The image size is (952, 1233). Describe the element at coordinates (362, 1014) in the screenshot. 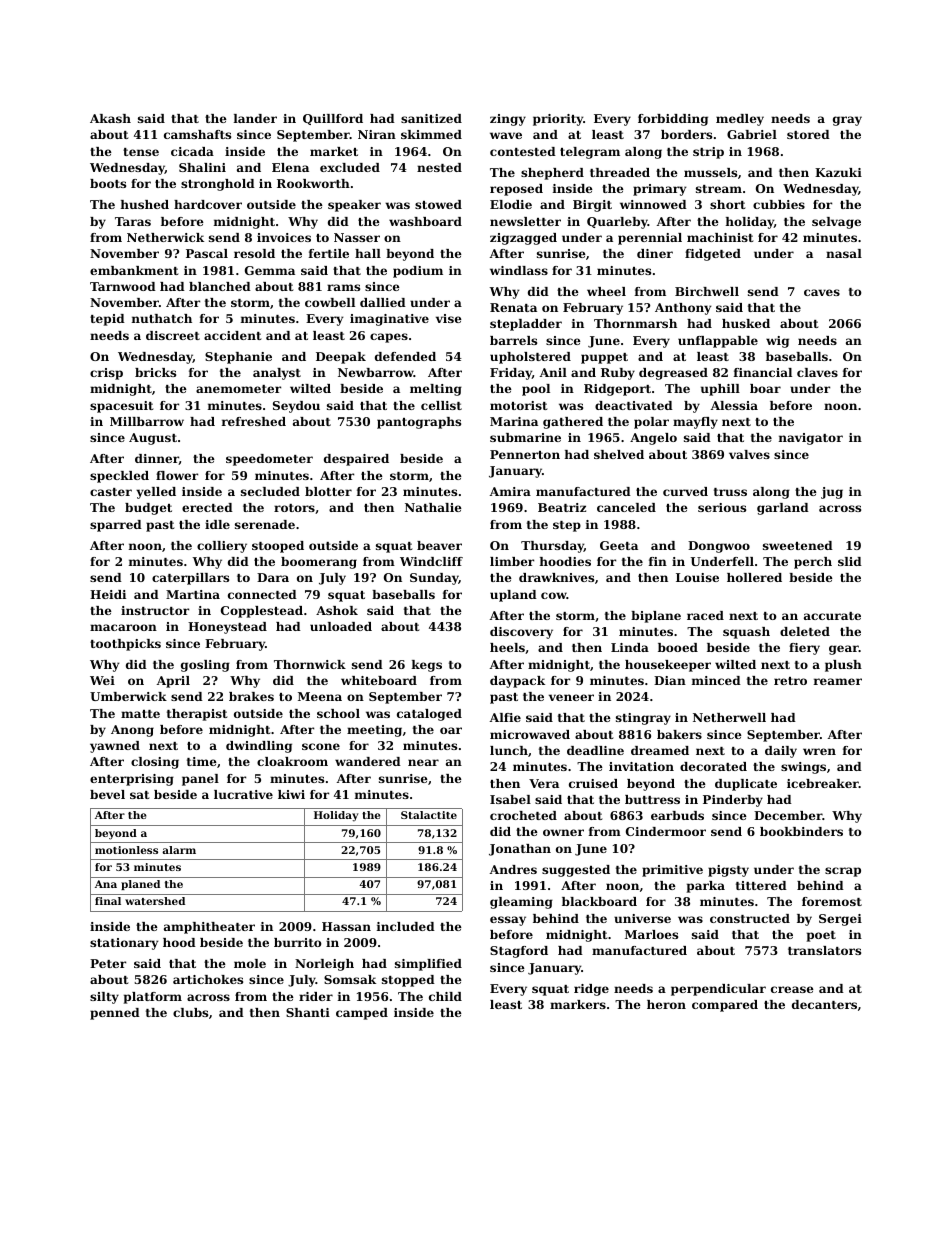

I see `camped` at that location.
